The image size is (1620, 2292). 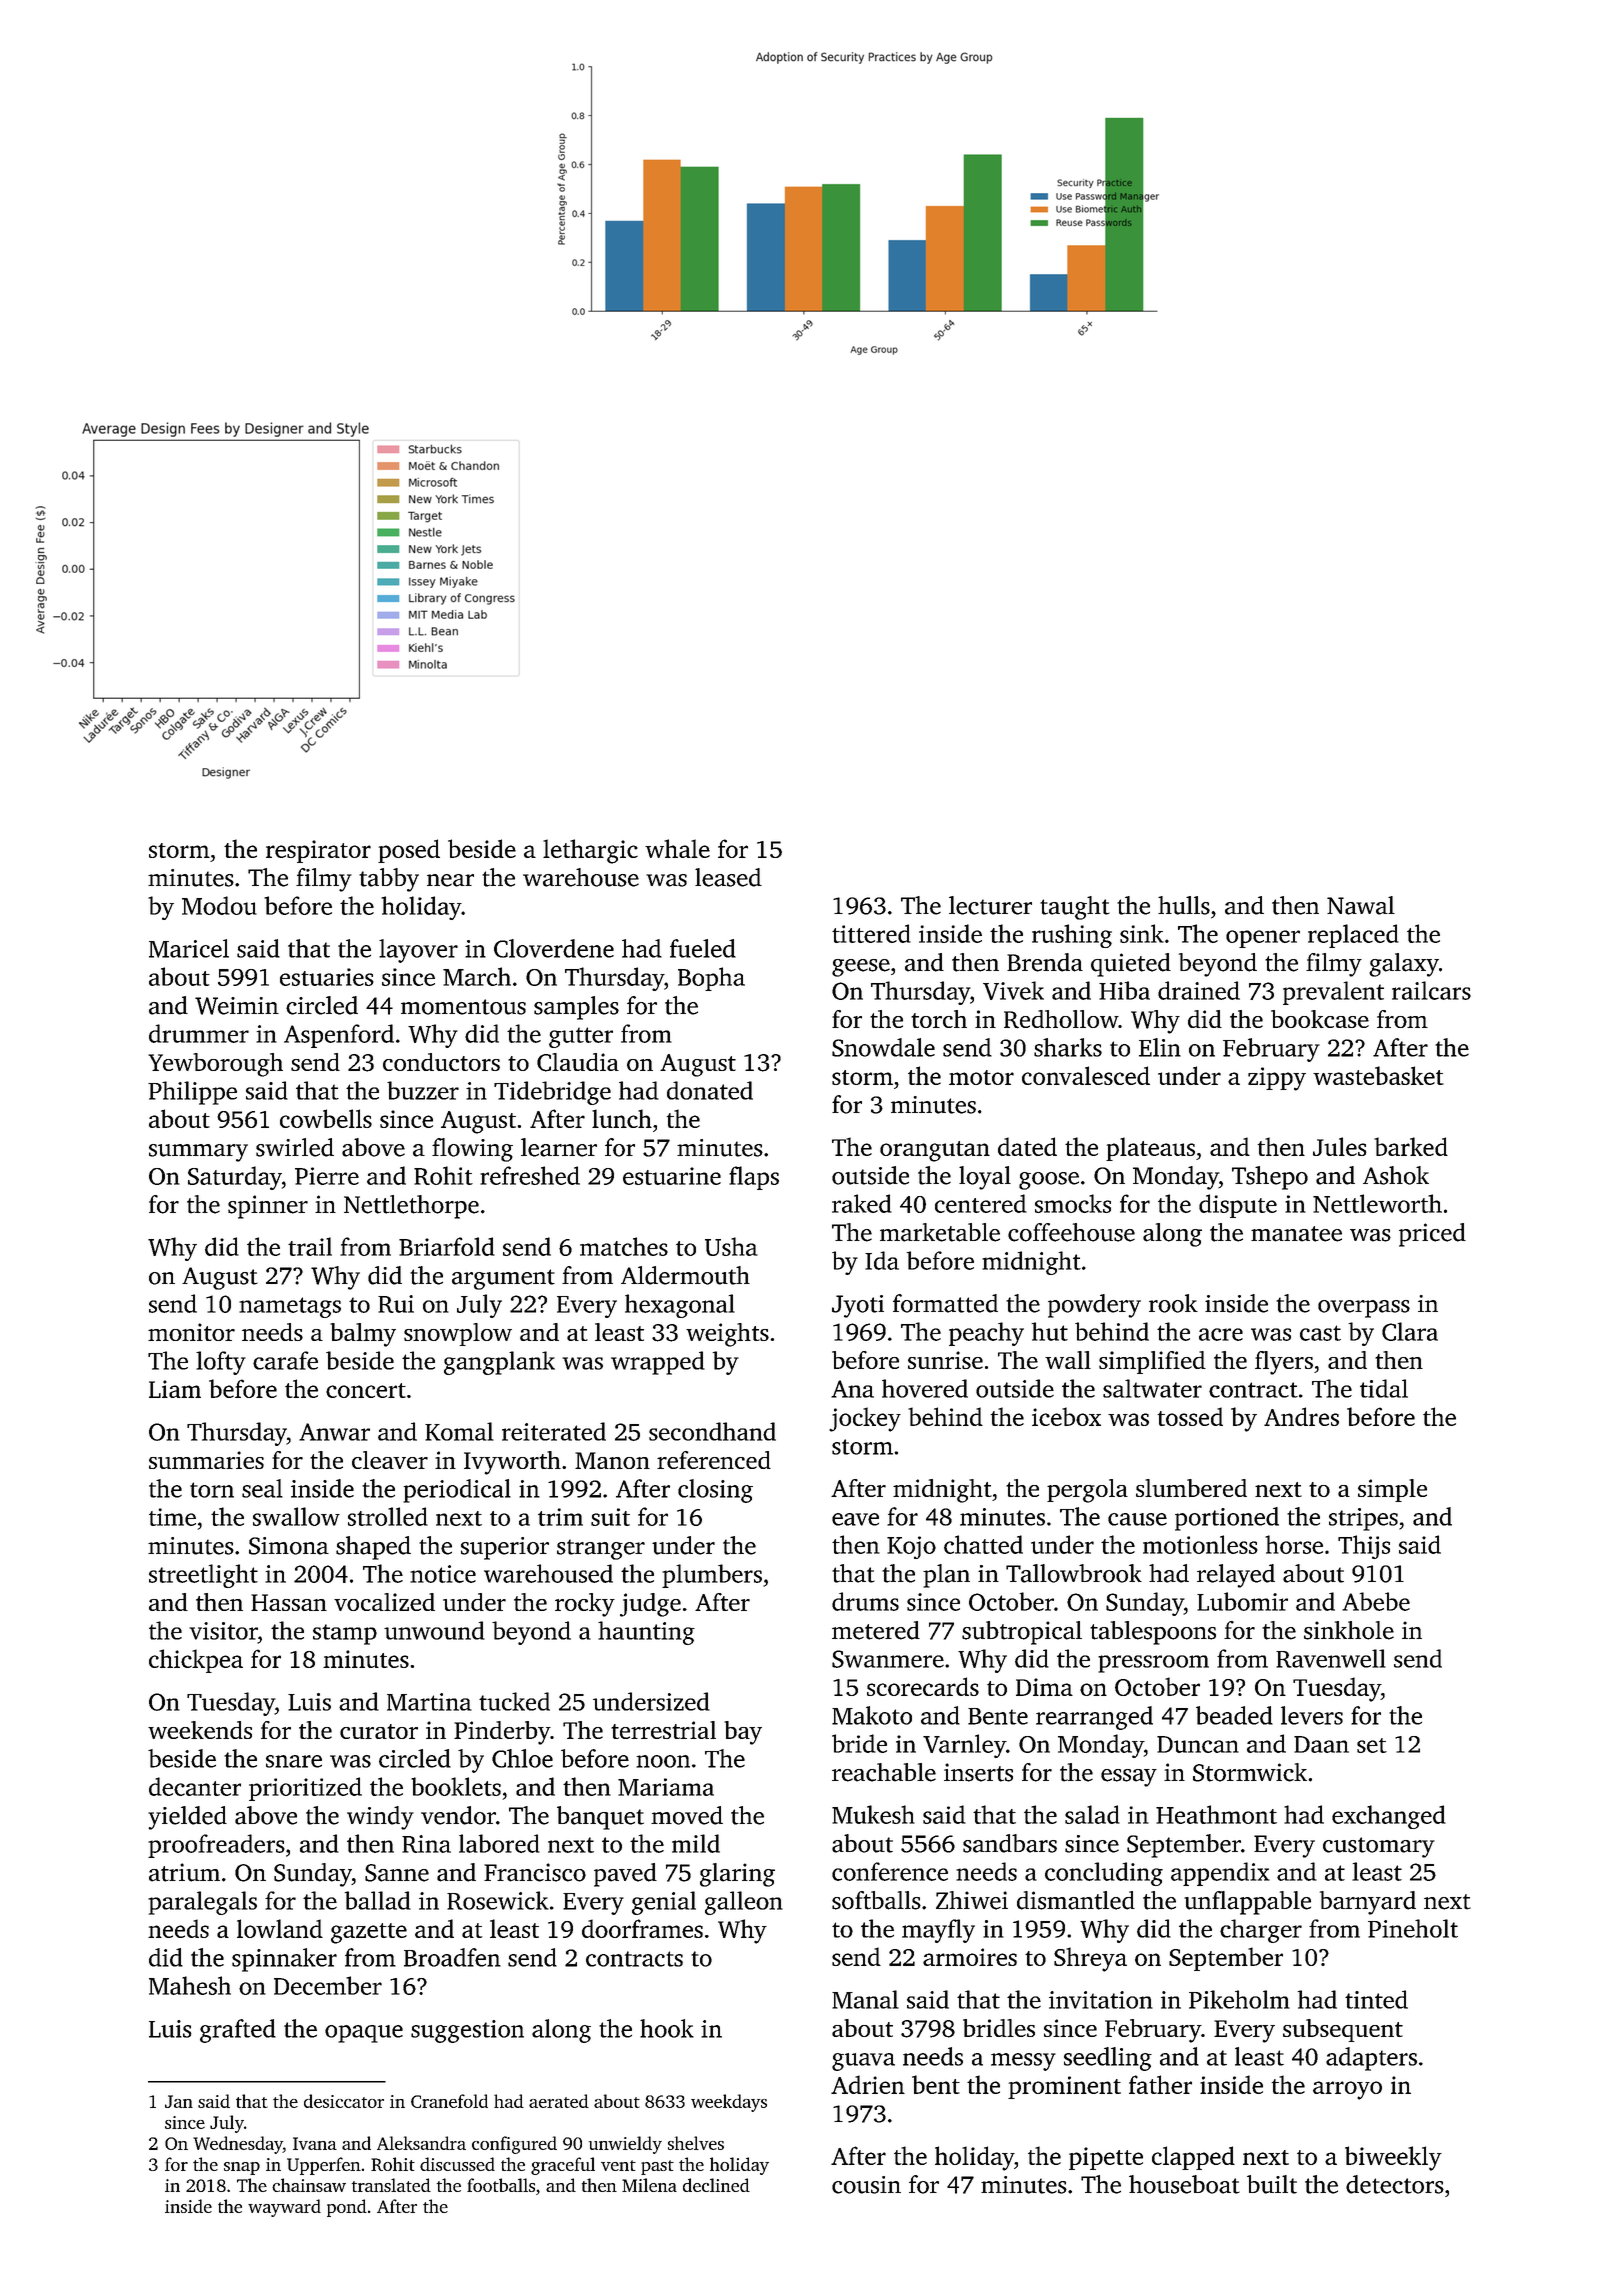 What do you see at coordinates (703, 948) in the screenshot?
I see `fueled` at bounding box center [703, 948].
